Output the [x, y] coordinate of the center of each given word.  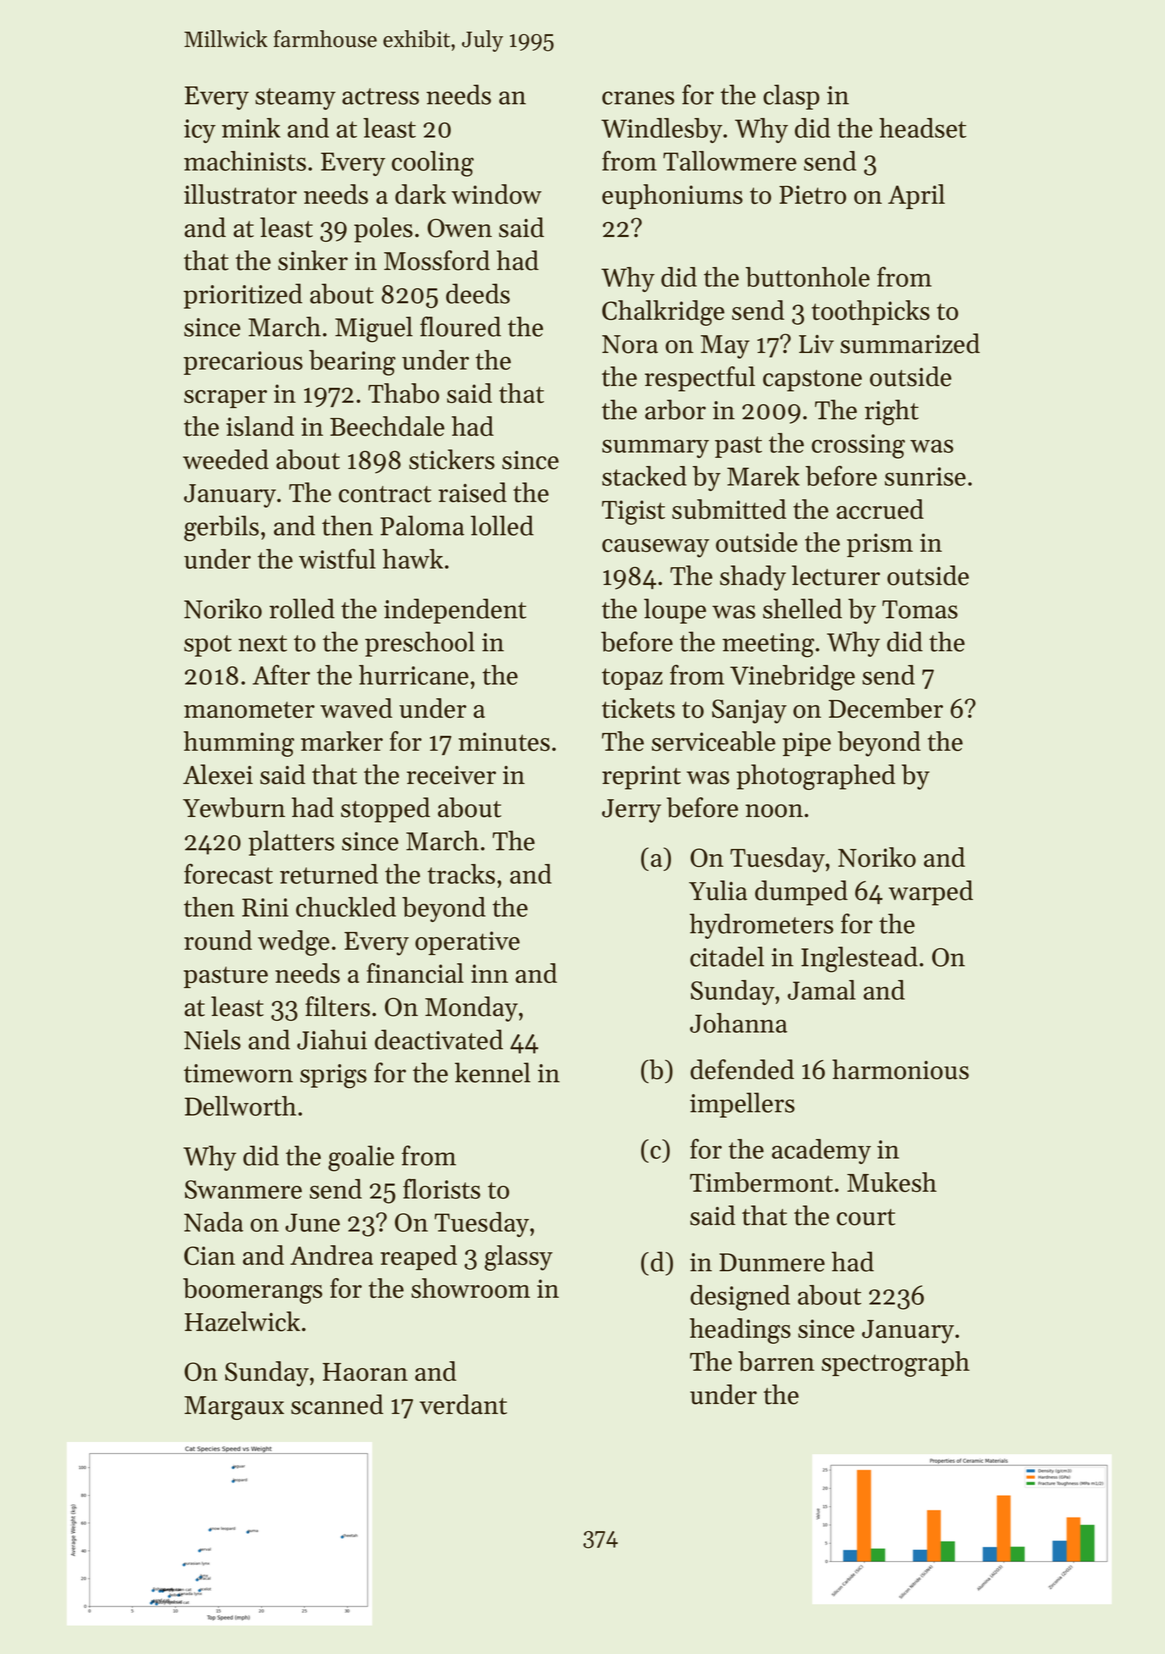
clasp [791, 97]
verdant [463, 1404]
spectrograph [896, 1364]
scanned [337, 1404]
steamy [295, 99]
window [497, 194]
